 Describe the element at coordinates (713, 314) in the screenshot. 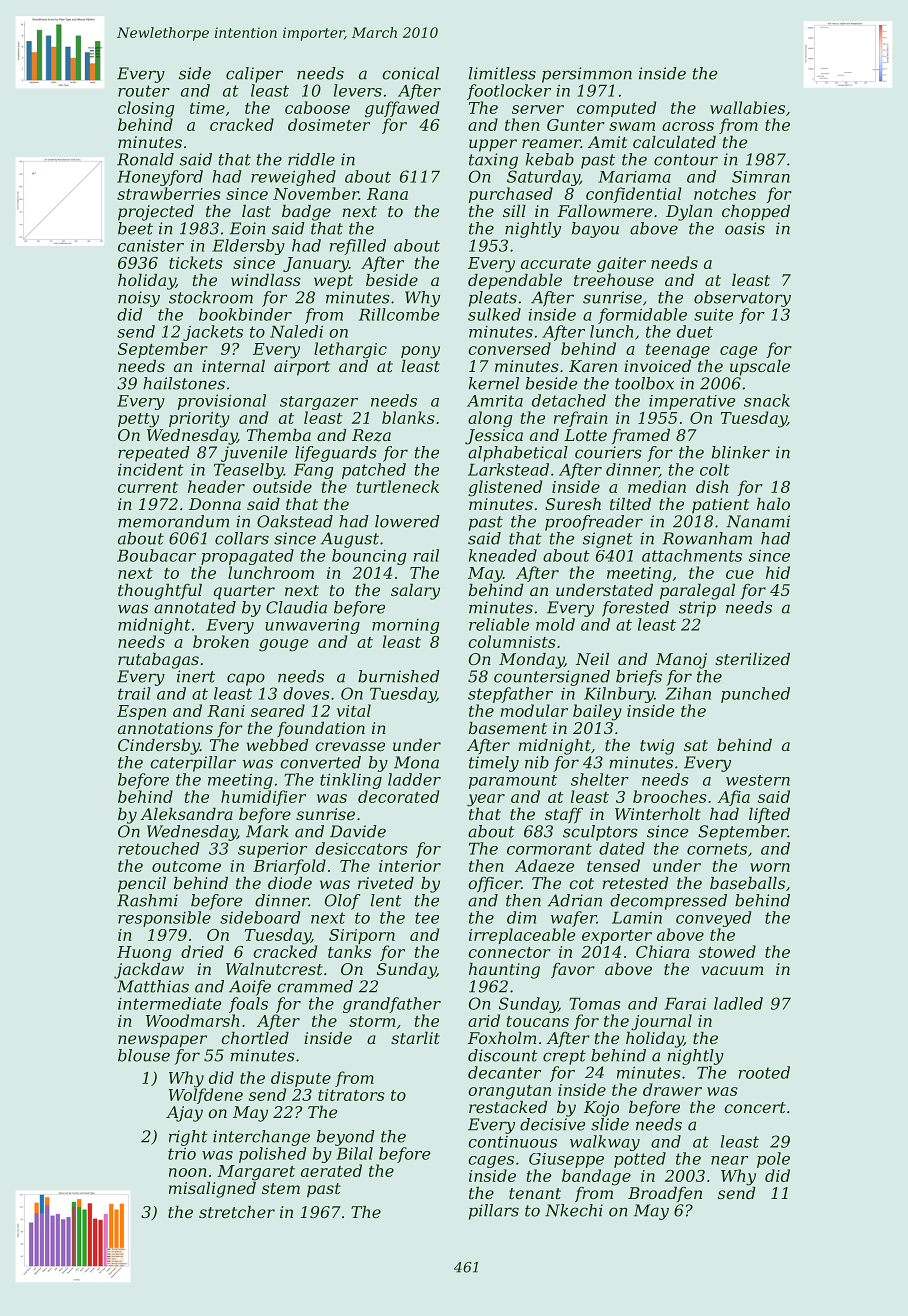

I see `suite` at that location.
